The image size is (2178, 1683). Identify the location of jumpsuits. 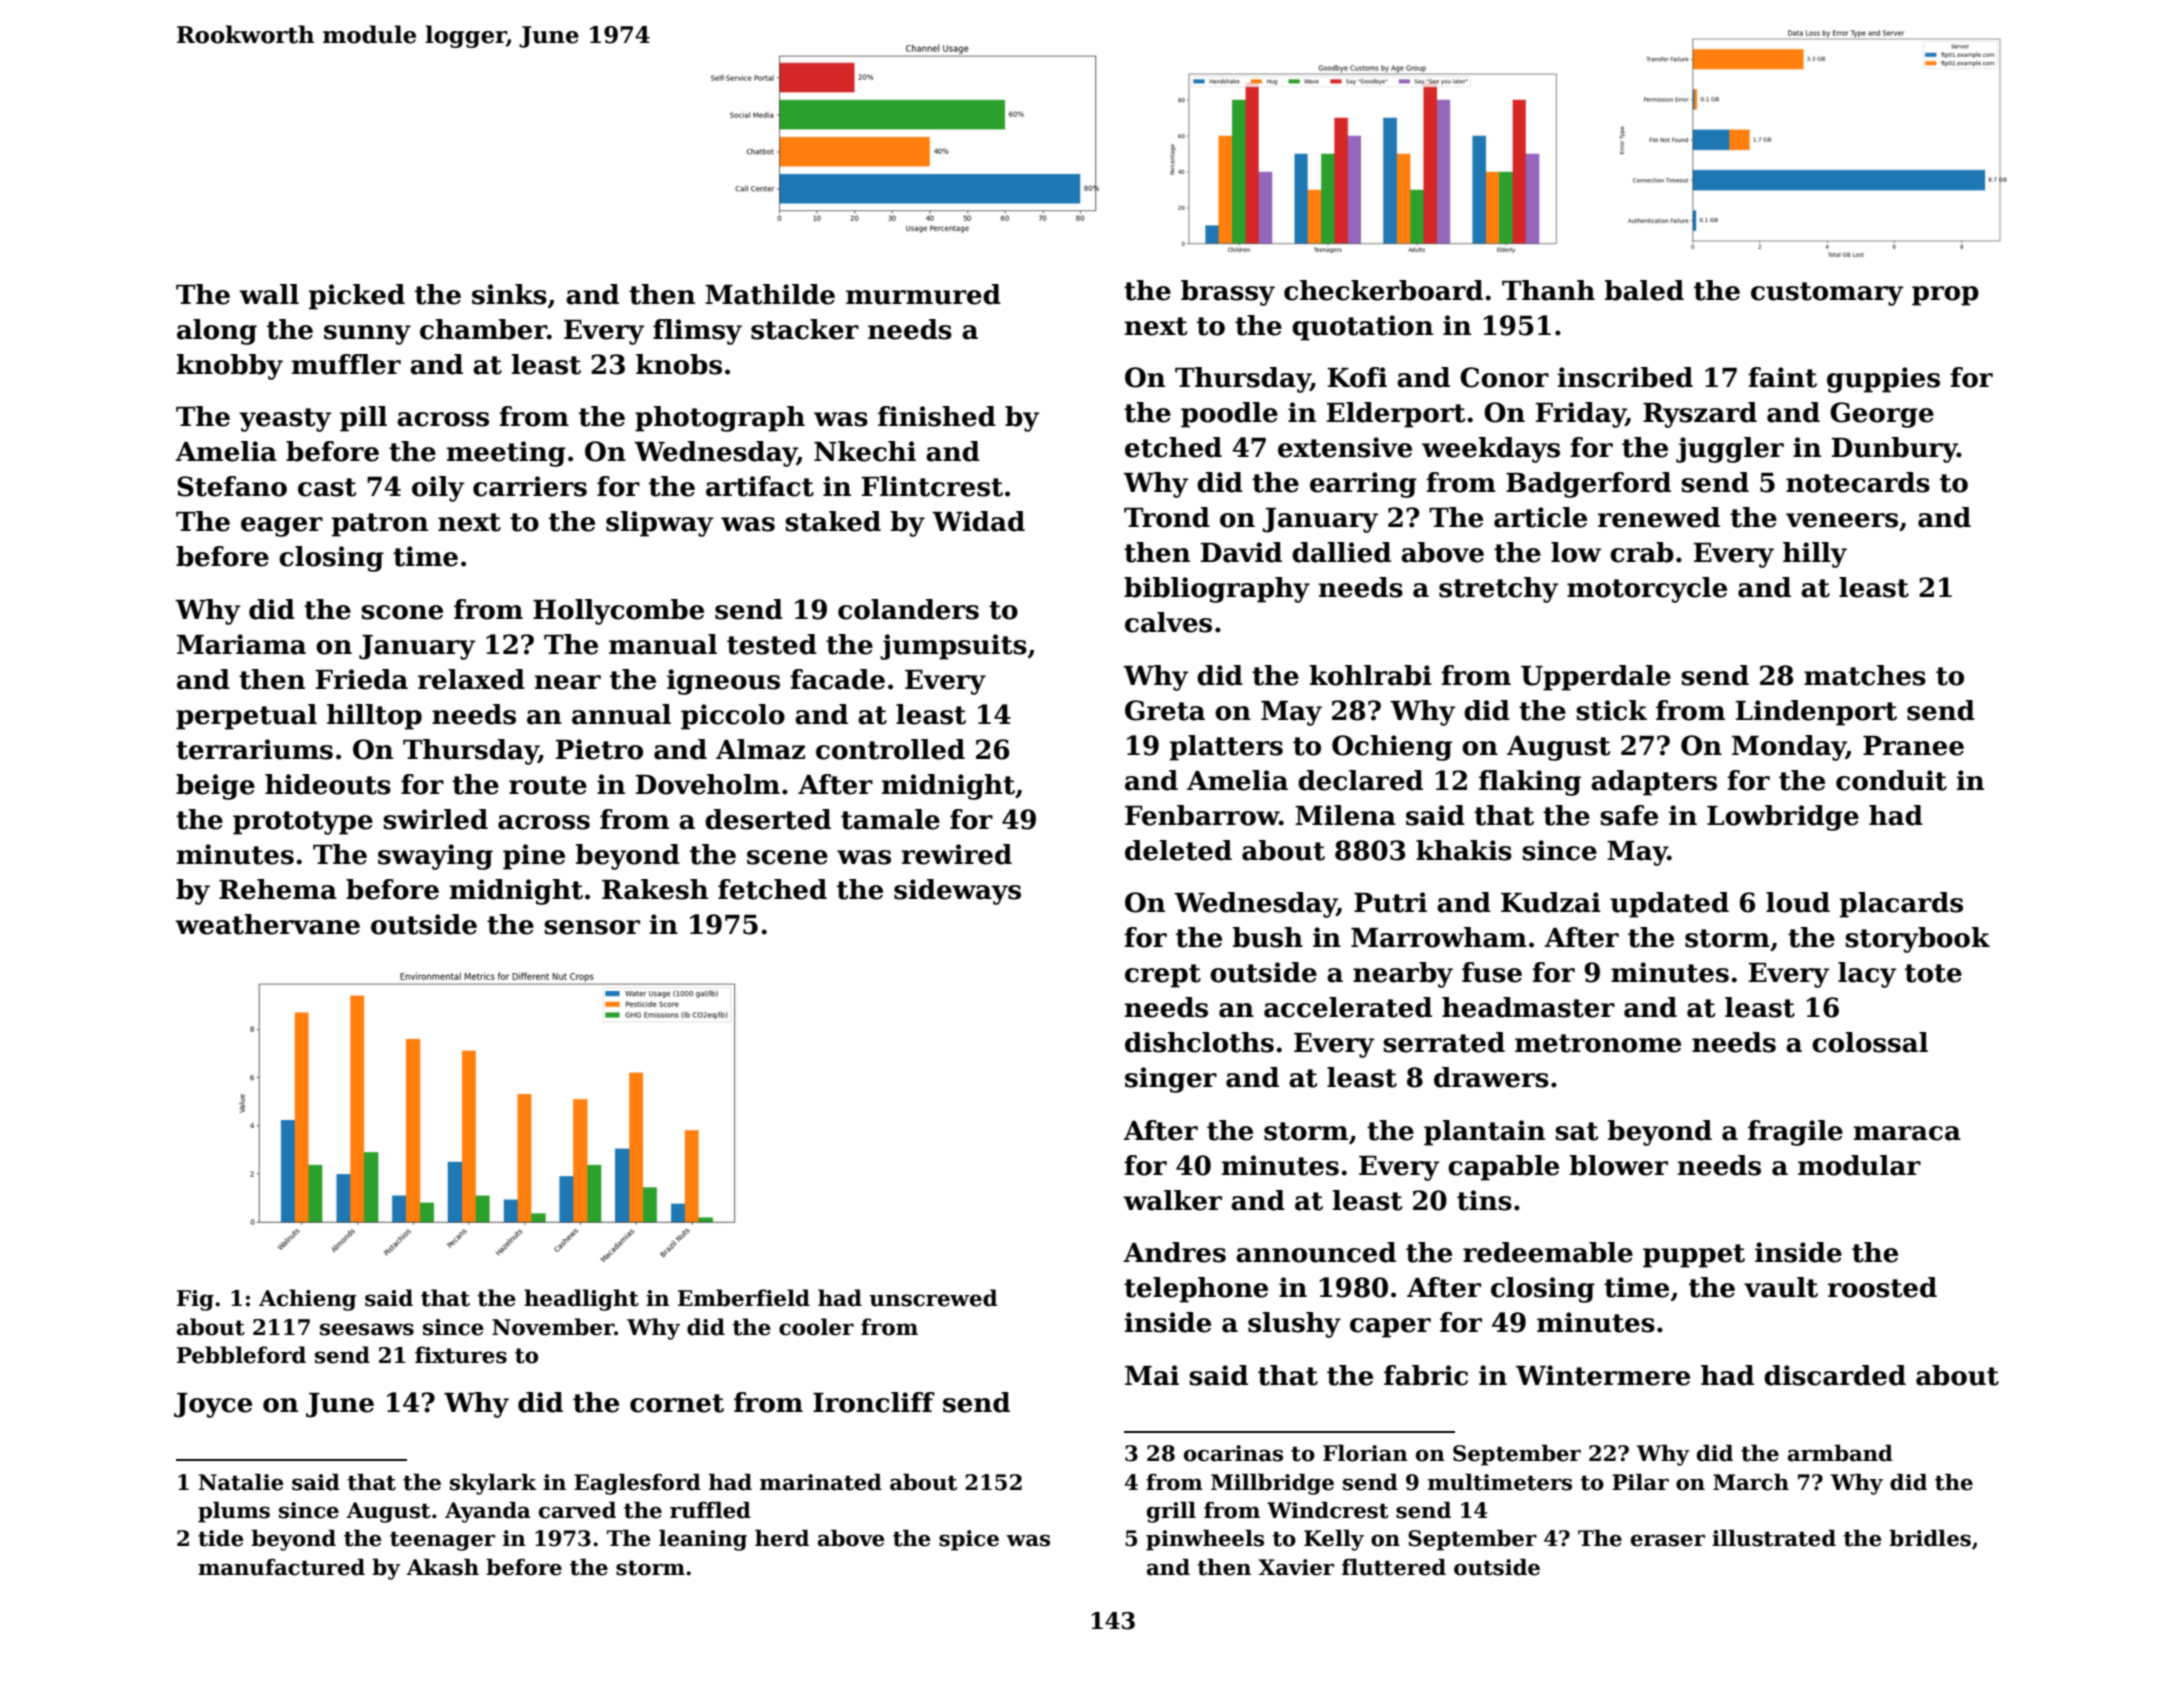
(953, 647).
